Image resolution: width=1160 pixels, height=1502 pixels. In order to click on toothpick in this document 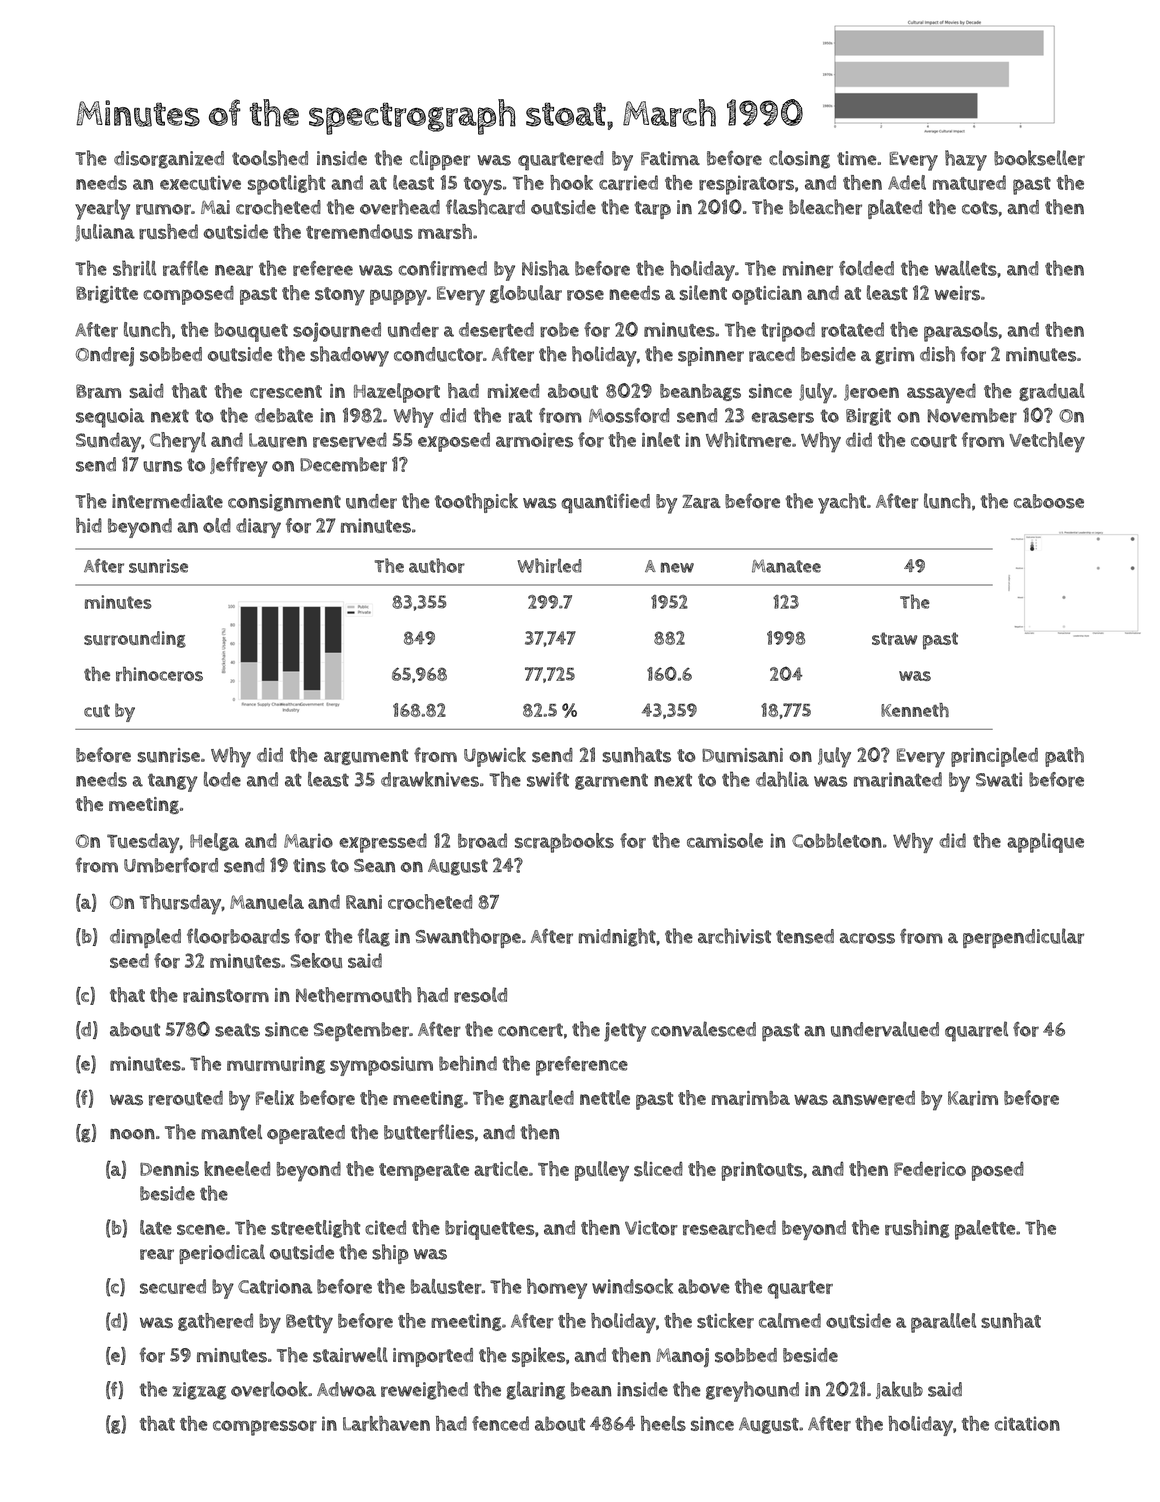, I will do `click(476, 503)`.
